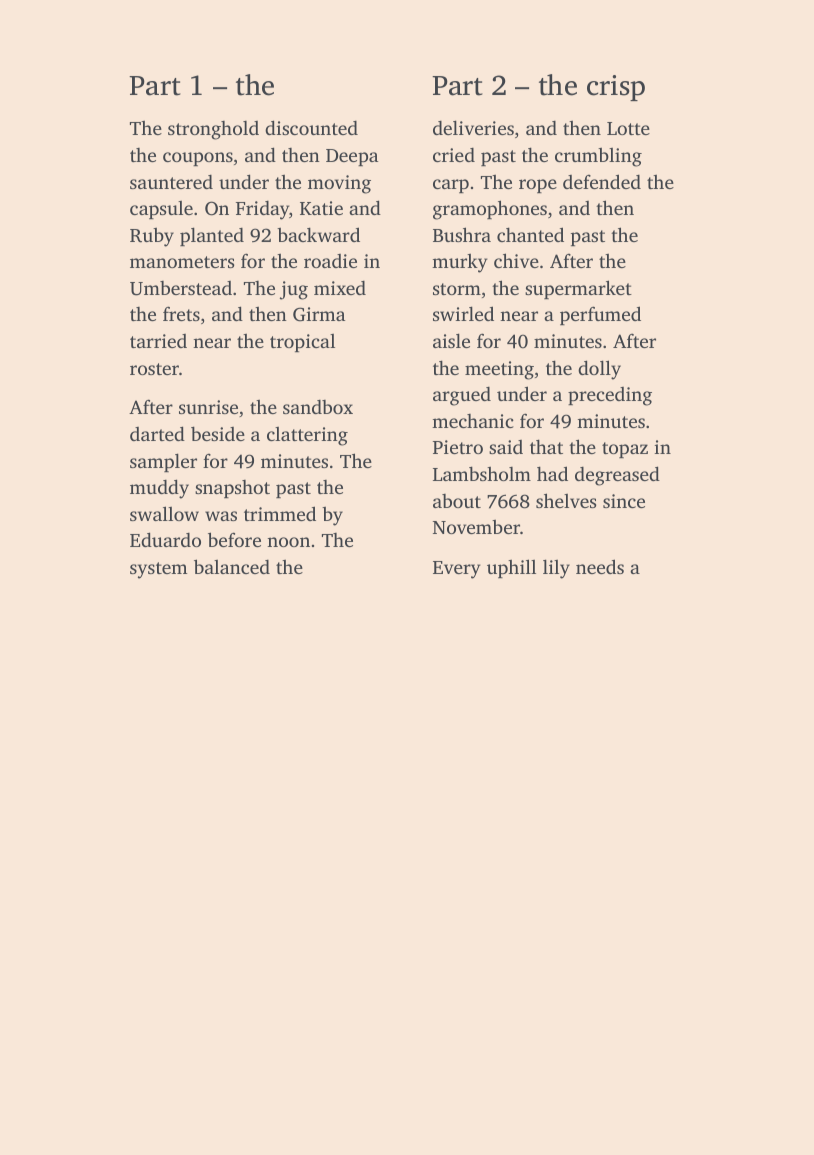 This screenshot has height=1155, width=814. I want to click on stronghold, so click(213, 130).
